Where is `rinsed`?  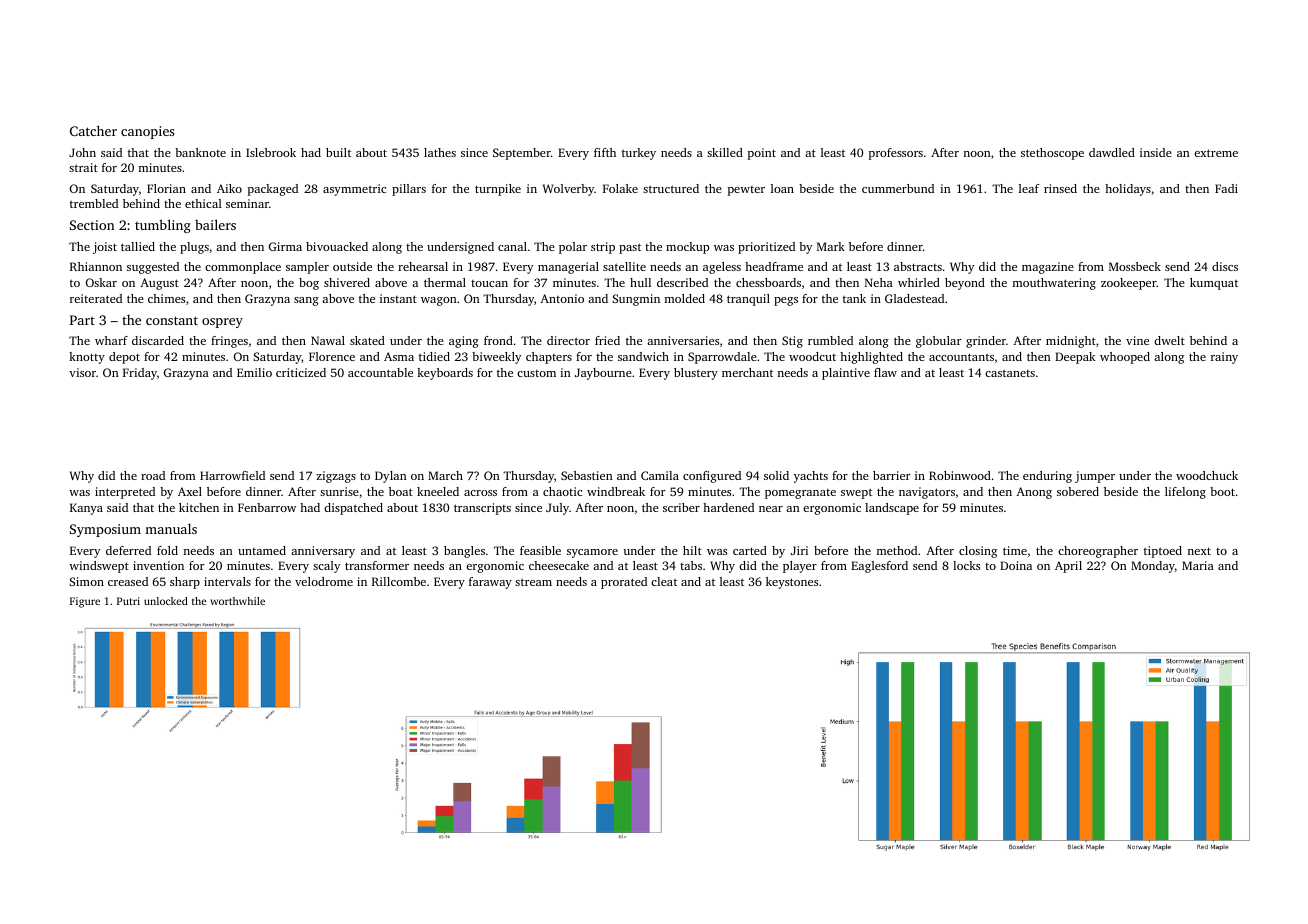 rinsed is located at coordinates (1060, 188).
